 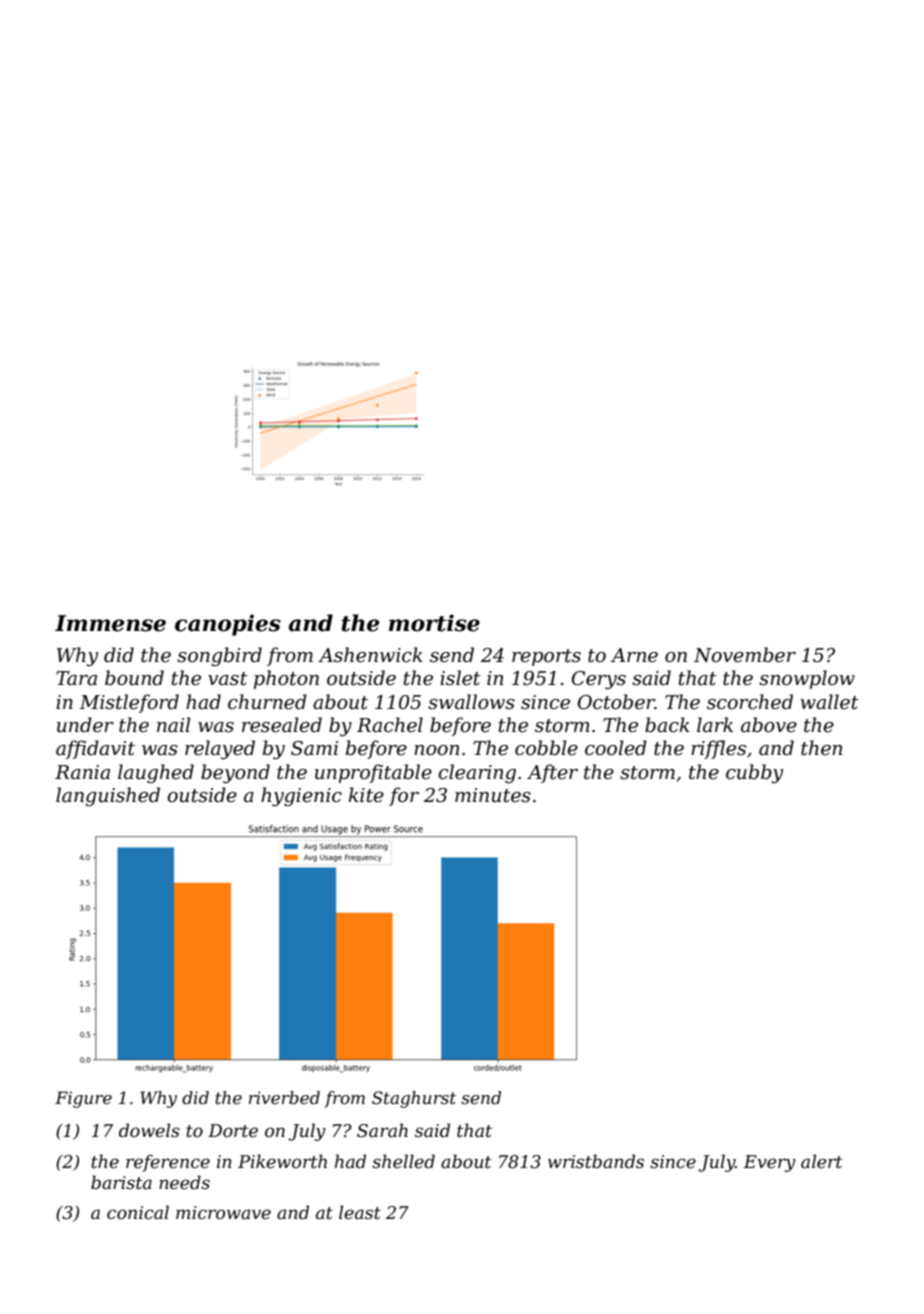 I want to click on wristbands, so click(x=596, y=1161).
